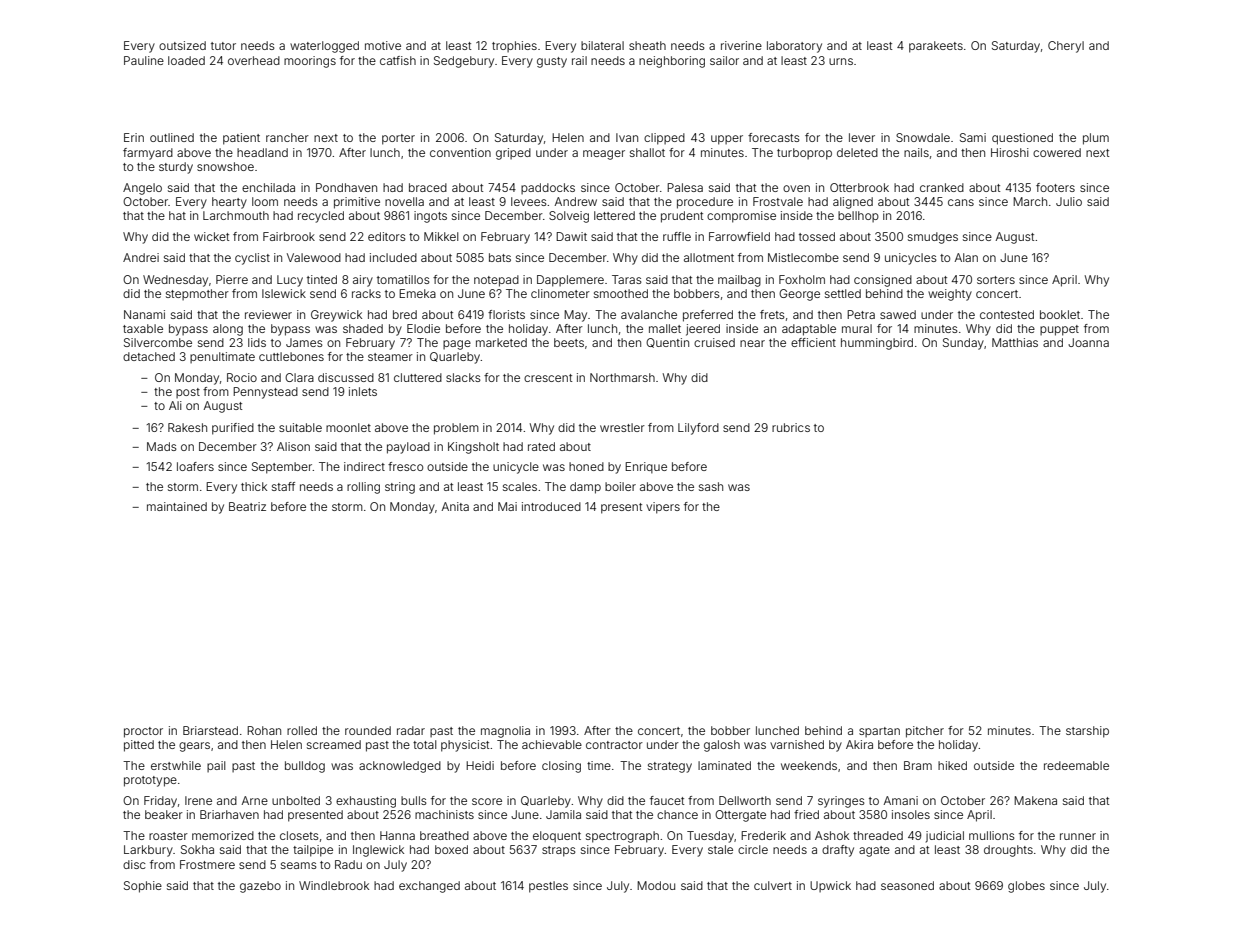 The width and height of the image is (1233, 952). I want to click on vipers, so click(663, 508).
